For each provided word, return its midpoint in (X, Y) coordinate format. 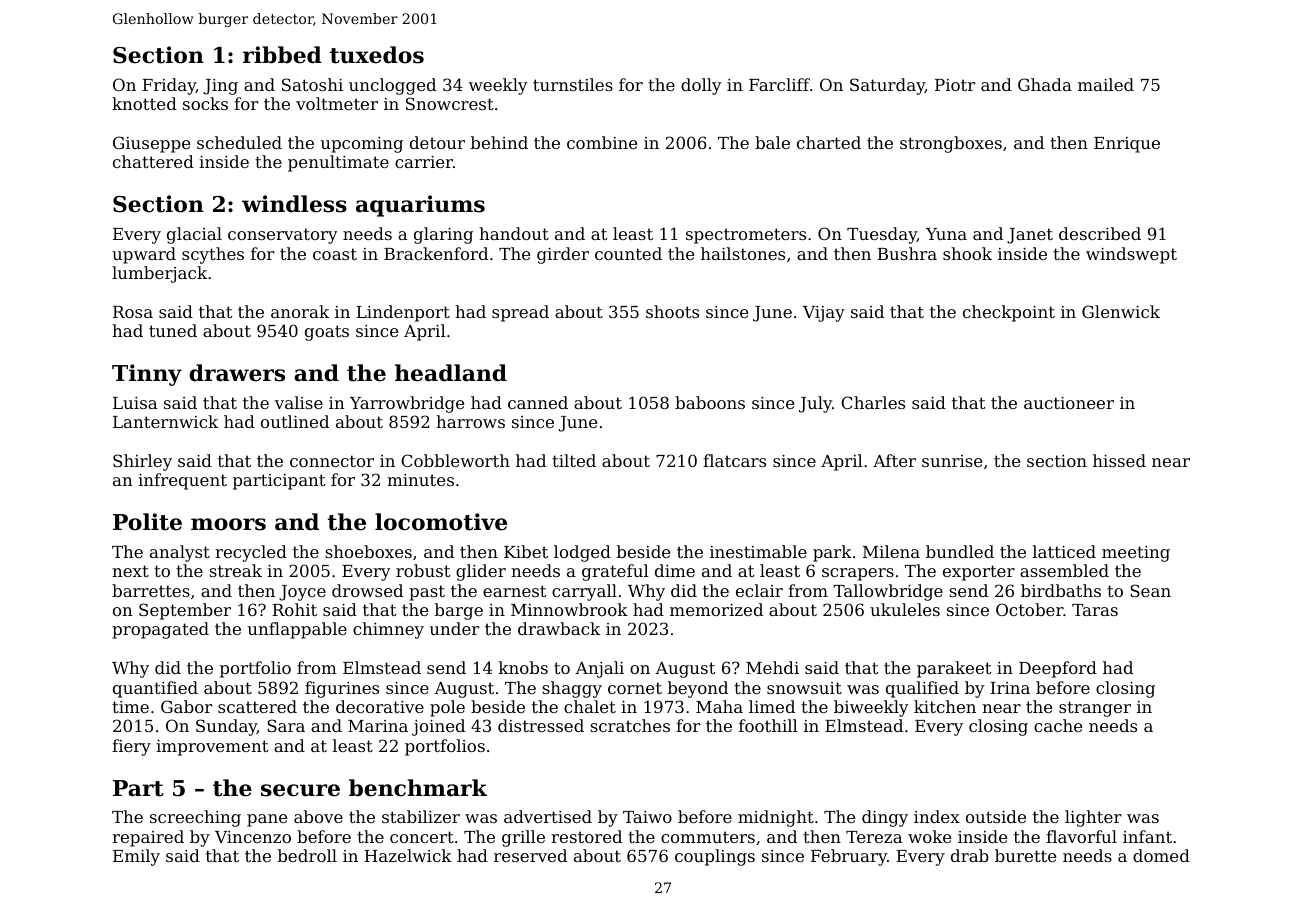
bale (772, 142)
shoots (672, 311)
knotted (144, 103)
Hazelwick (408, 855)
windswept (1131, 255)
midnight (776, 818)
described (1100, 233)
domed (1161, 855)
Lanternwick (165, 421)
